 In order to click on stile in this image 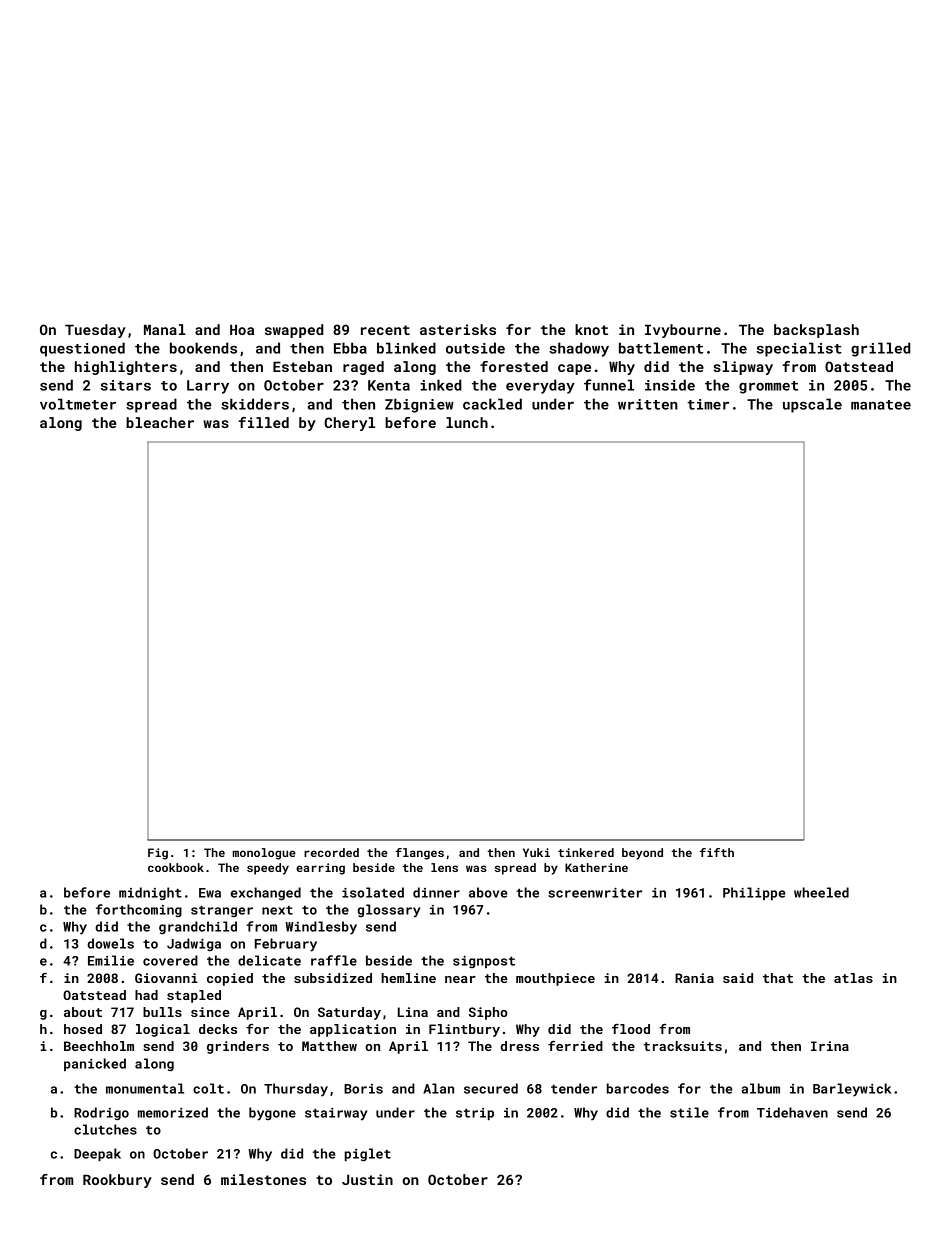, I will do `click(689, 1112)`.
